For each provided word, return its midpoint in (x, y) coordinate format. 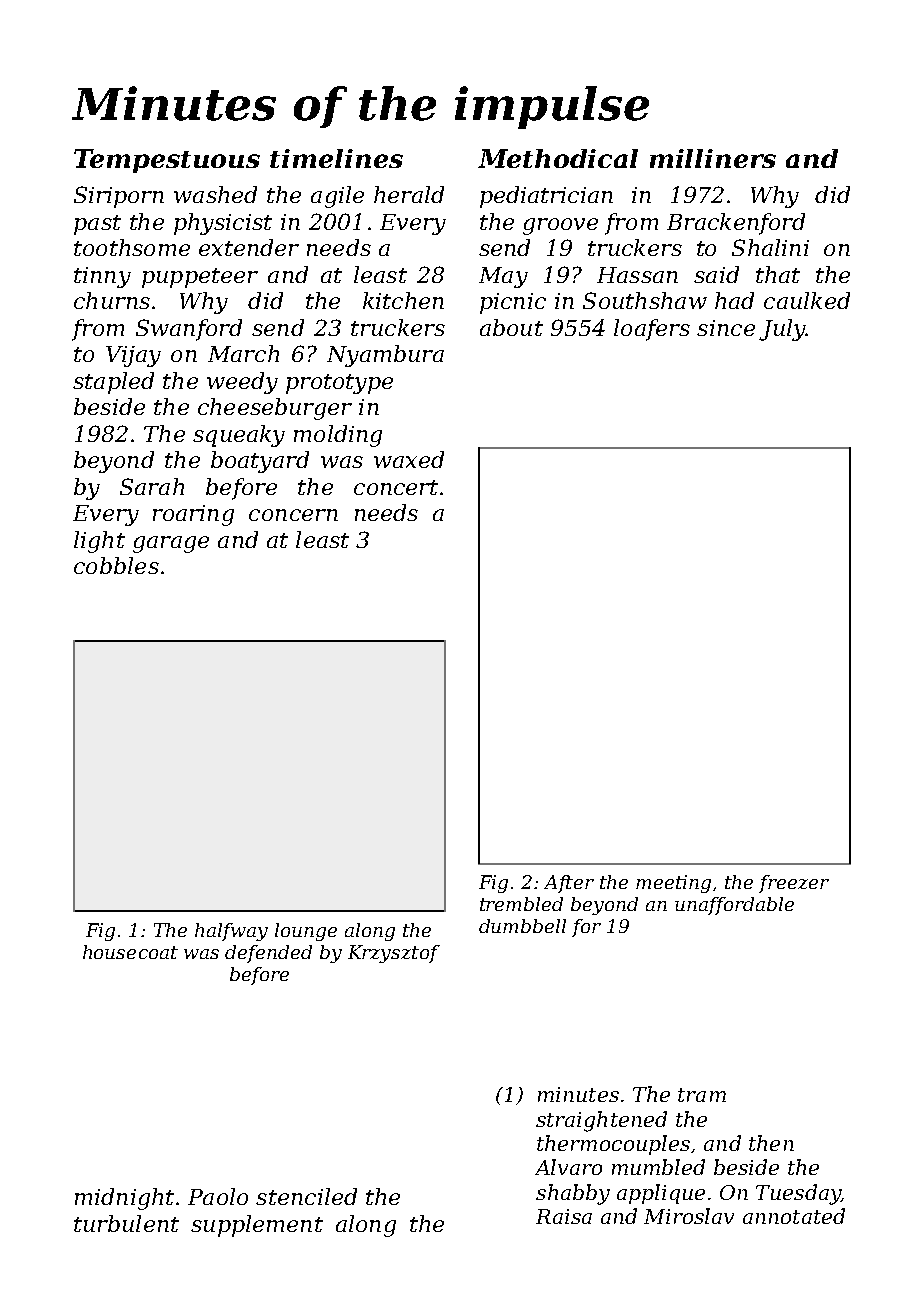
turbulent (126, 1223)
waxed (409, 459)
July (782, 330)
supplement (257, 1226)
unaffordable (734, 906)
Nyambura (385, 356)
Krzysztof (394, 954)
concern (293, 515)
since (726, 328)
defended (268, 954)
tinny (102, 277)
